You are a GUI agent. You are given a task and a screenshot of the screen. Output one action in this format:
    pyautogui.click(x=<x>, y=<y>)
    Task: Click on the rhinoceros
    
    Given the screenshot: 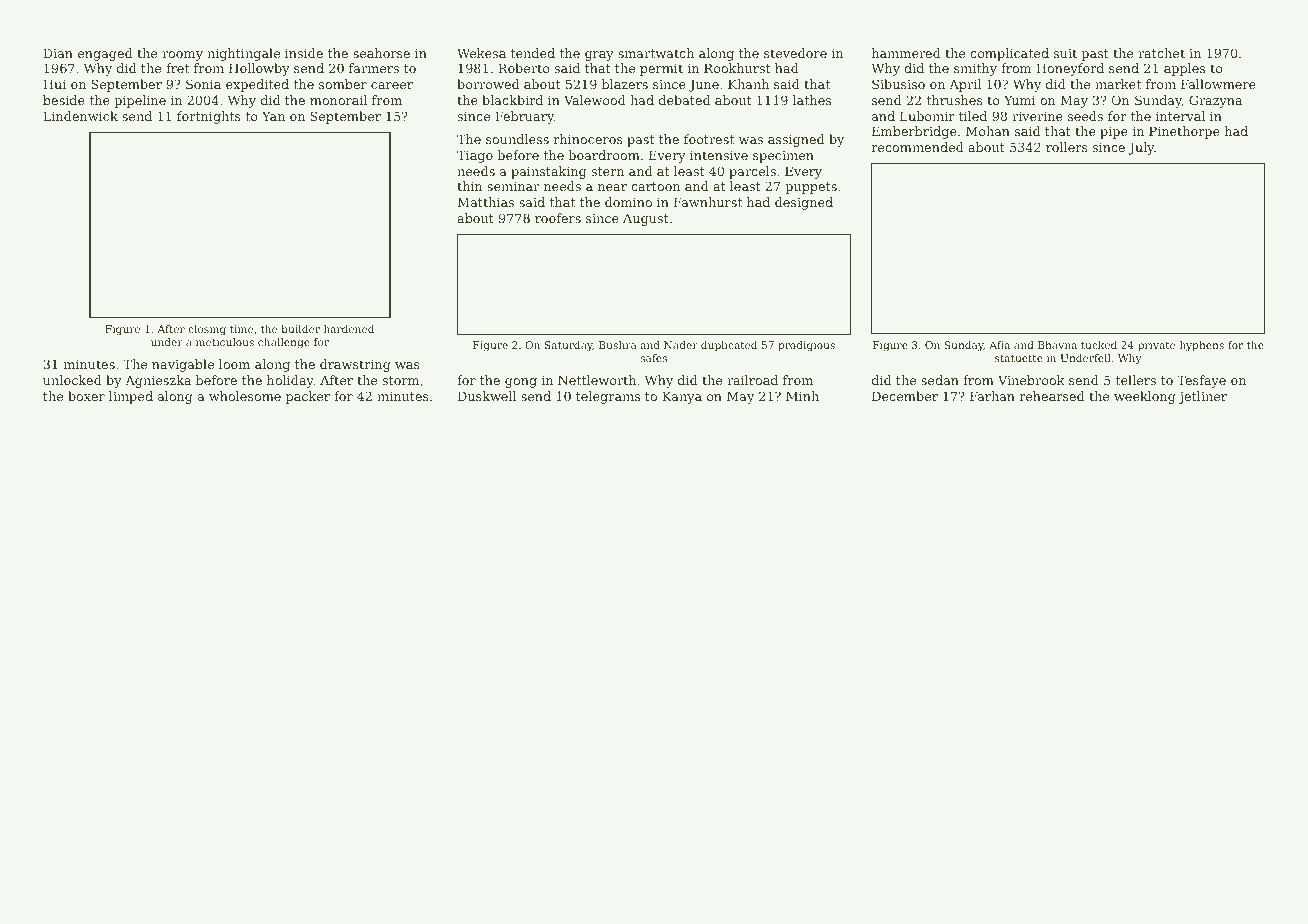 What is the action you would take?
    pyautogui.click(x=588, y=139)
